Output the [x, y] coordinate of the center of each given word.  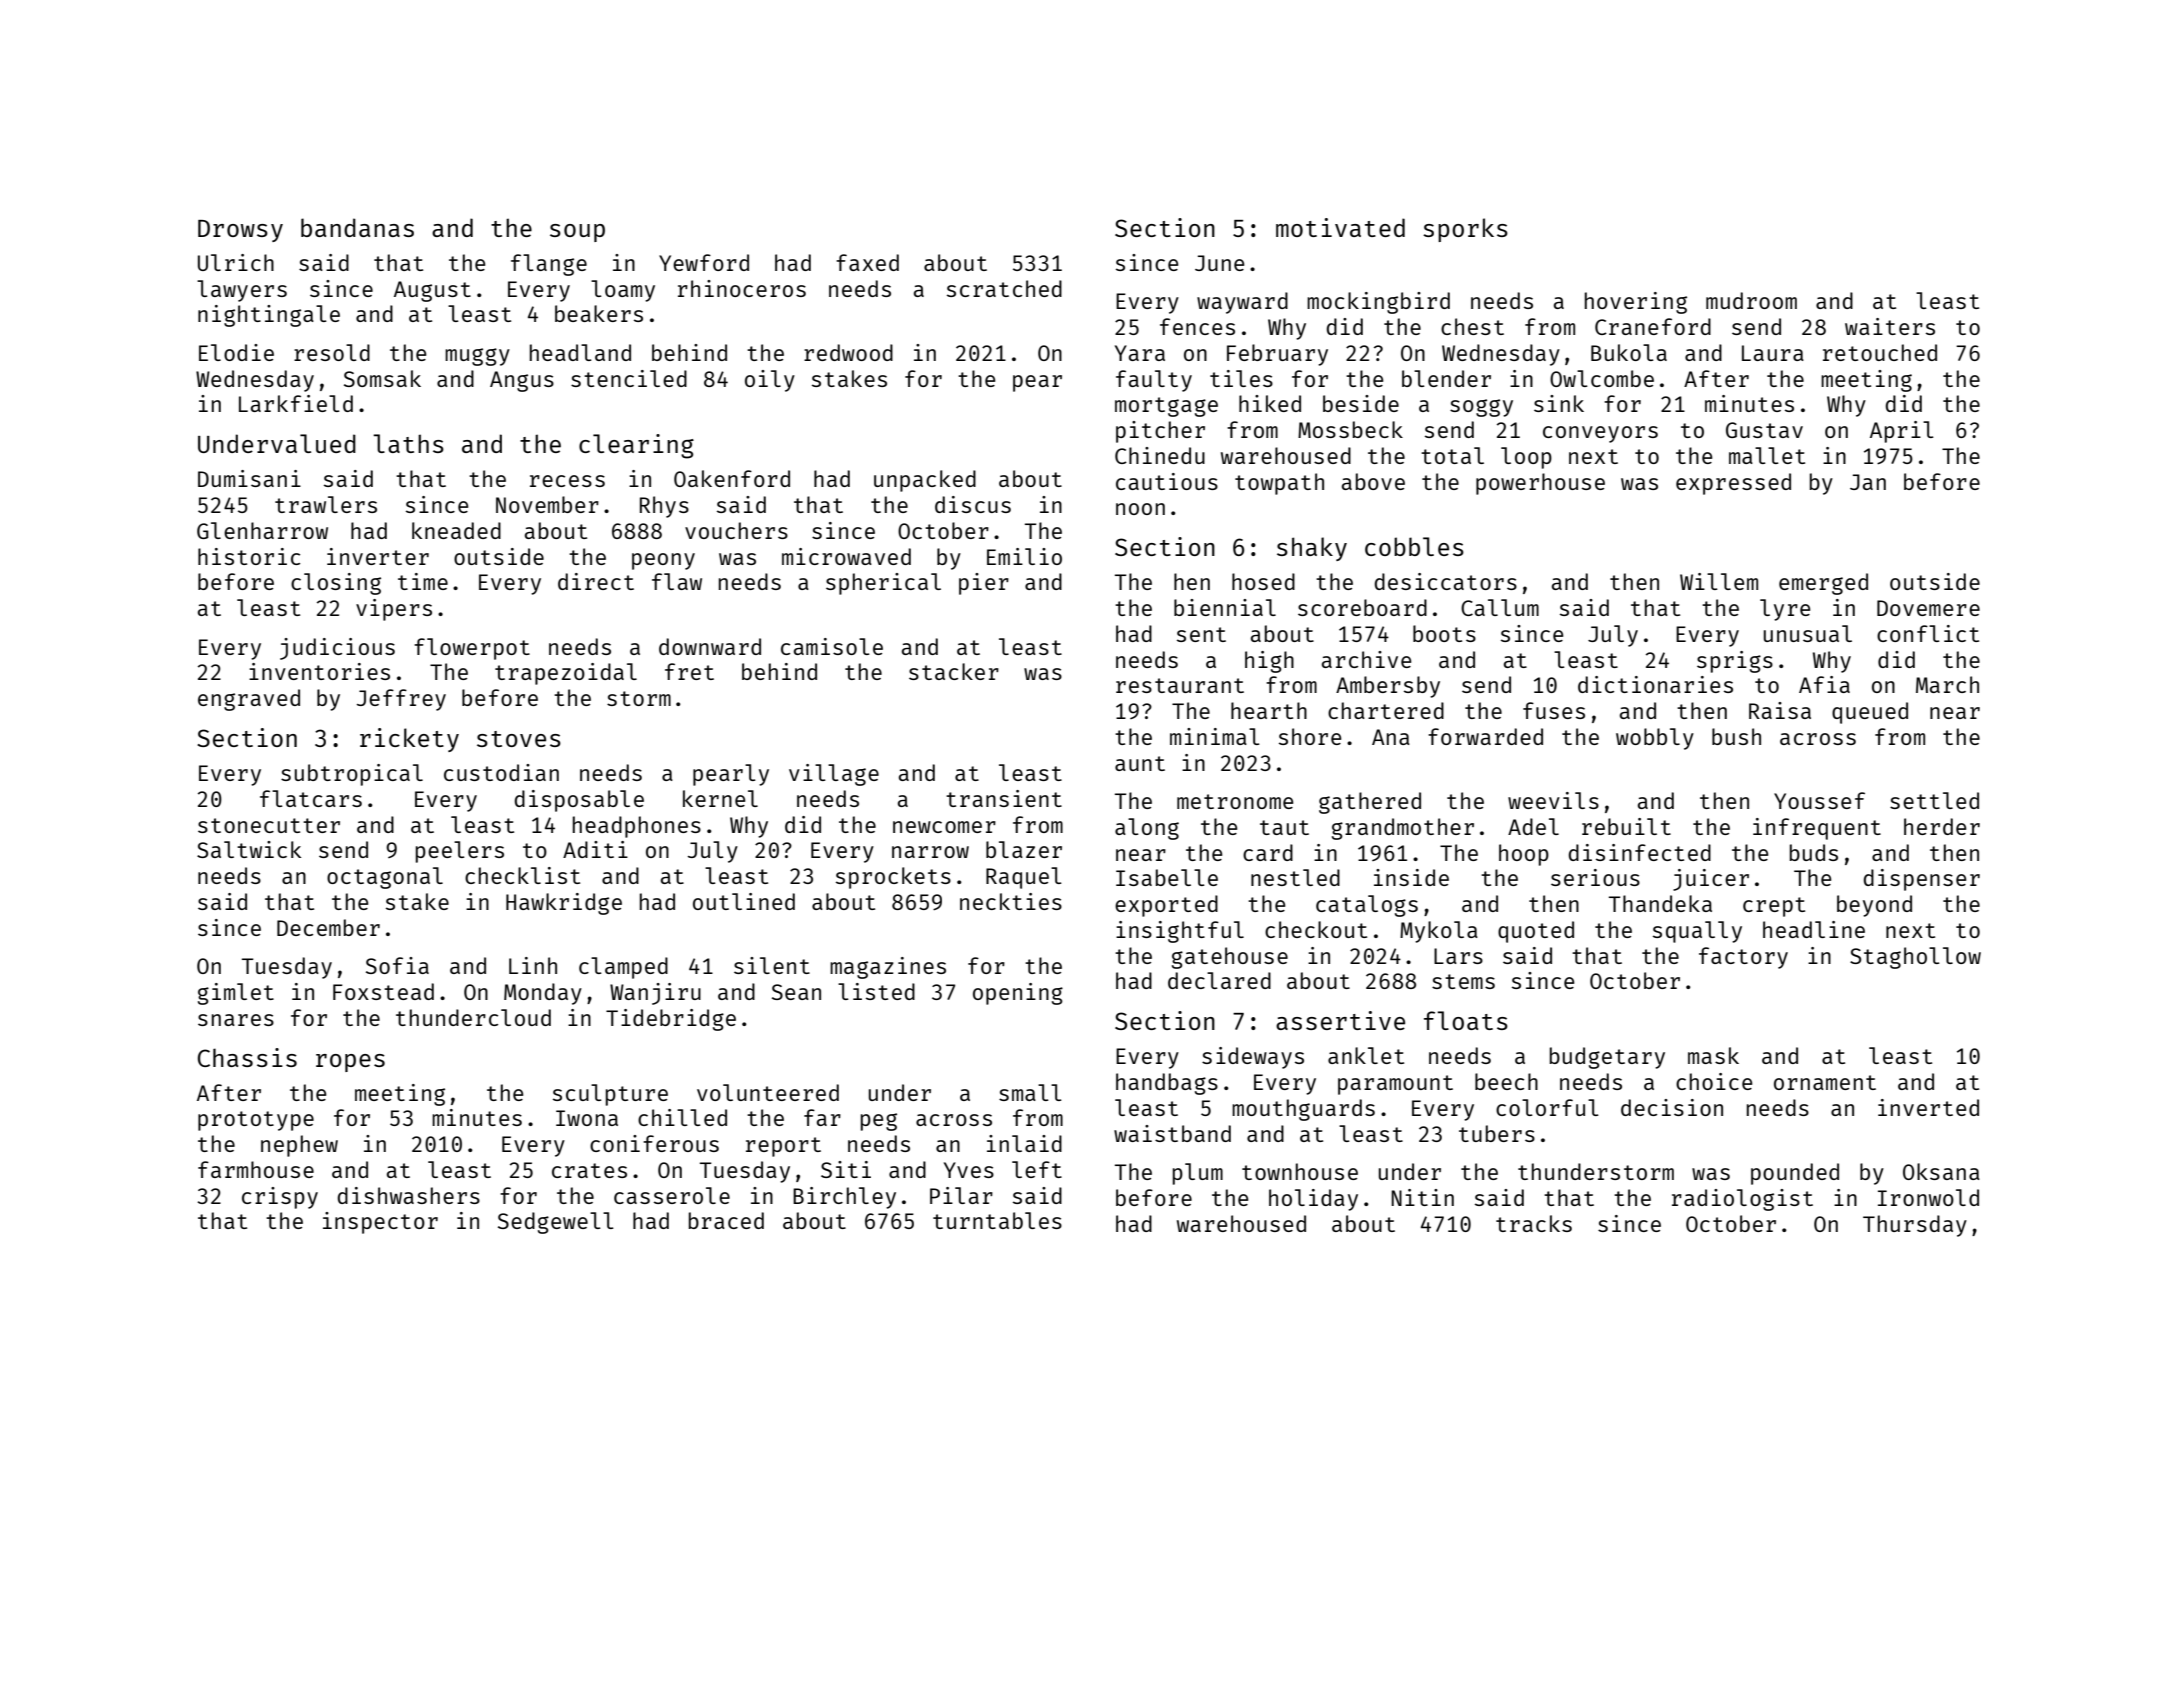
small [1030, 1092]
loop [1526, 458]
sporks [1465, 230]
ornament [1825, 1082]
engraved [249, 700]
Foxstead [383, 991]
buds [1814, 852]
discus [973, 504]
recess [567, 481]
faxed [867, 262]
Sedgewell [556, 1223]
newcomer [944, 827]
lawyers [242, 291]
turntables [997, 1220]
